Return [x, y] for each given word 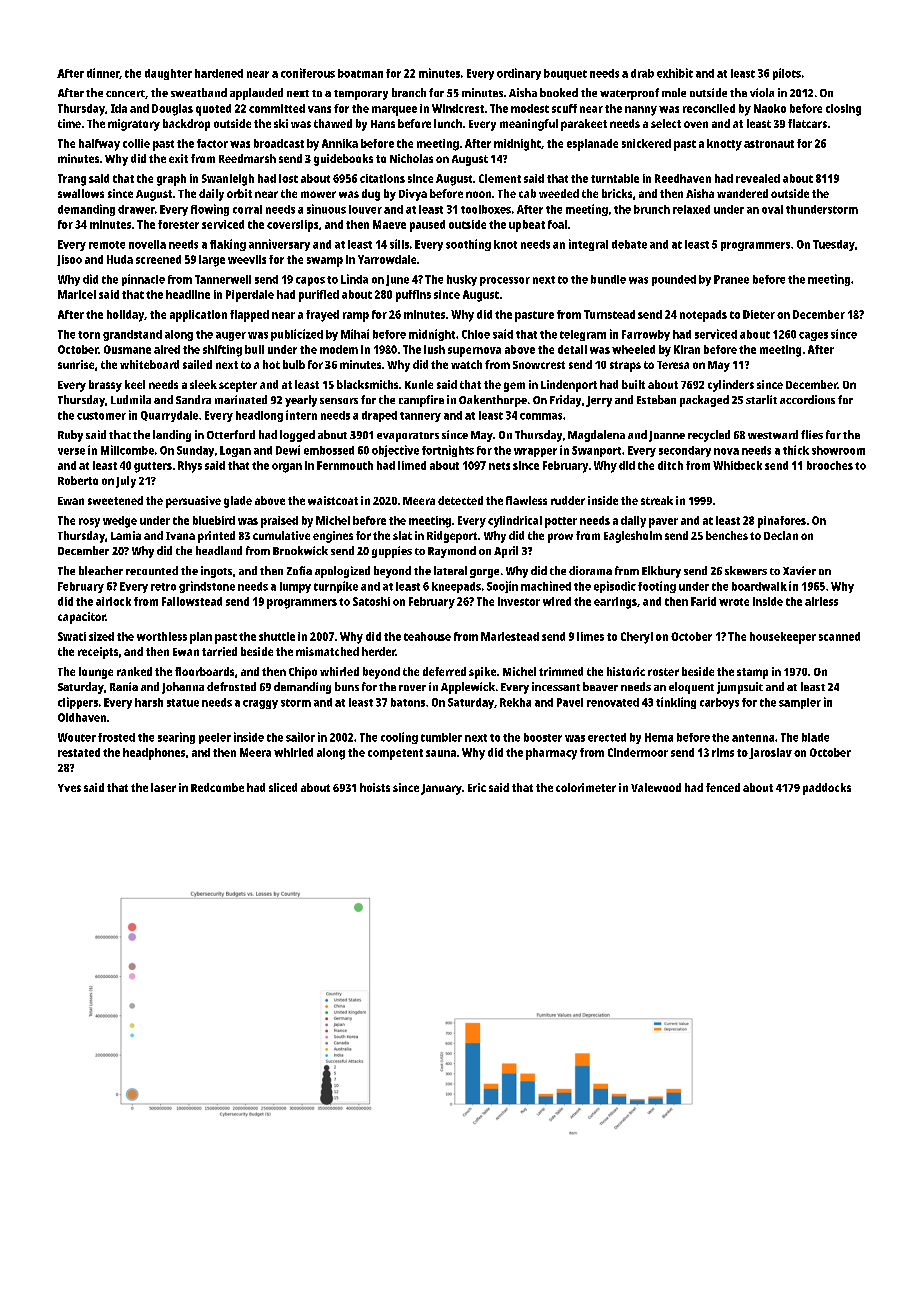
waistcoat [333, 500]
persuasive [193, 502]
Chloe [476, 334]
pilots [787, 74]
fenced [723, 787]
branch [409, 92]
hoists [375, 787]
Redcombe [217, 787]
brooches [830, 465]
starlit [761, 399]
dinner [103, 73]
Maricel [77, 294]
